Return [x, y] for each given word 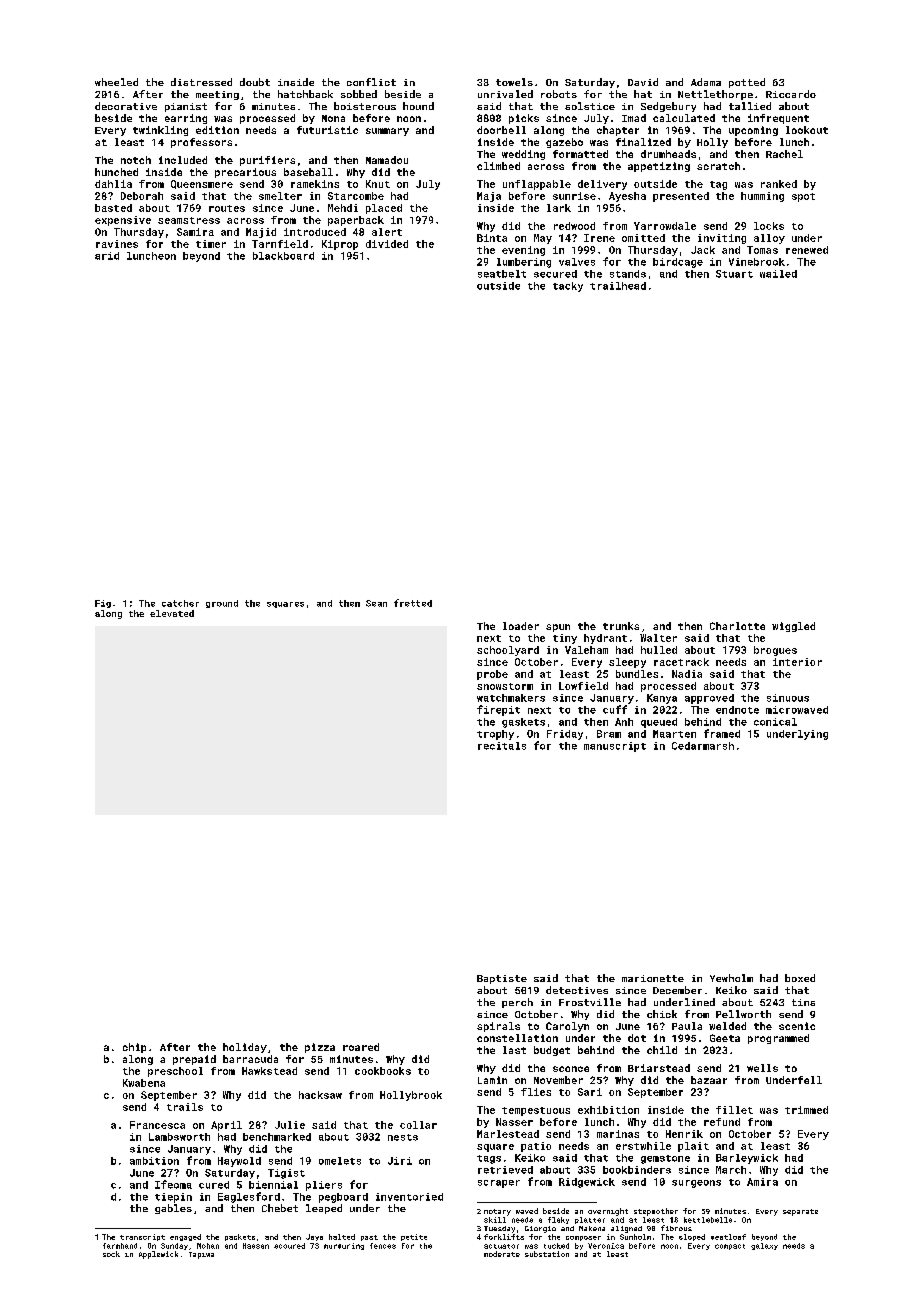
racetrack [681, 662]
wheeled [116, 82]
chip [134, 1048]
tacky [568, 287]
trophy [495, 735]
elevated [172, 613]
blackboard [283, 256]
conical [775, 722]
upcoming [753, 131]
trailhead [618, 286]
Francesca [157, 1125]
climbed [498, 166]
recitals [502, 746]
